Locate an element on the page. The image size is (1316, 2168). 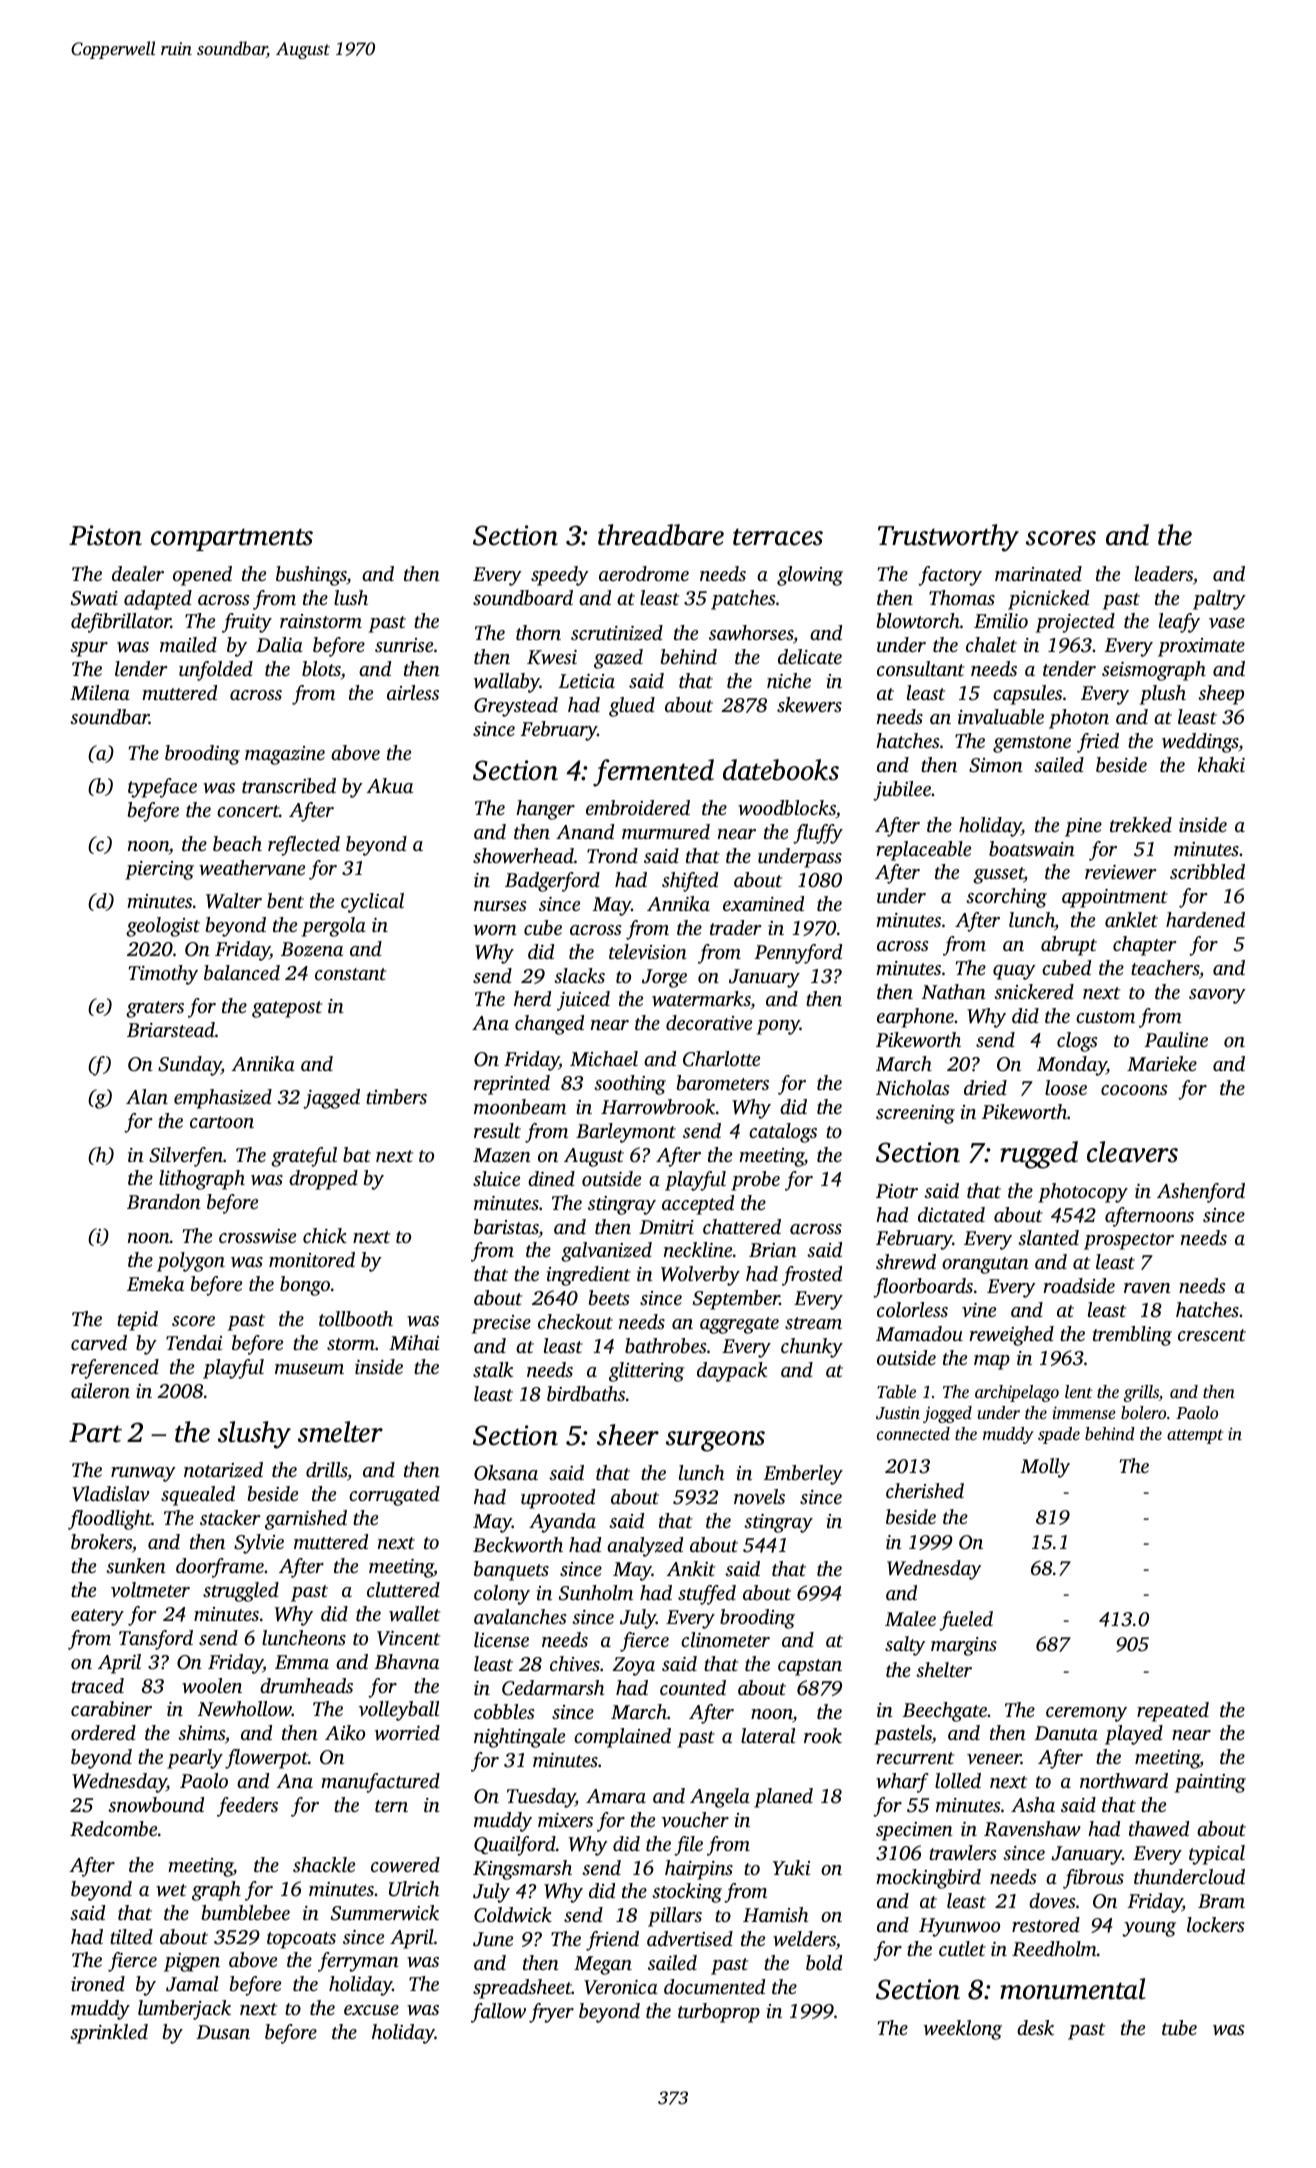
fueled is located at coordinates (966, 1621).
